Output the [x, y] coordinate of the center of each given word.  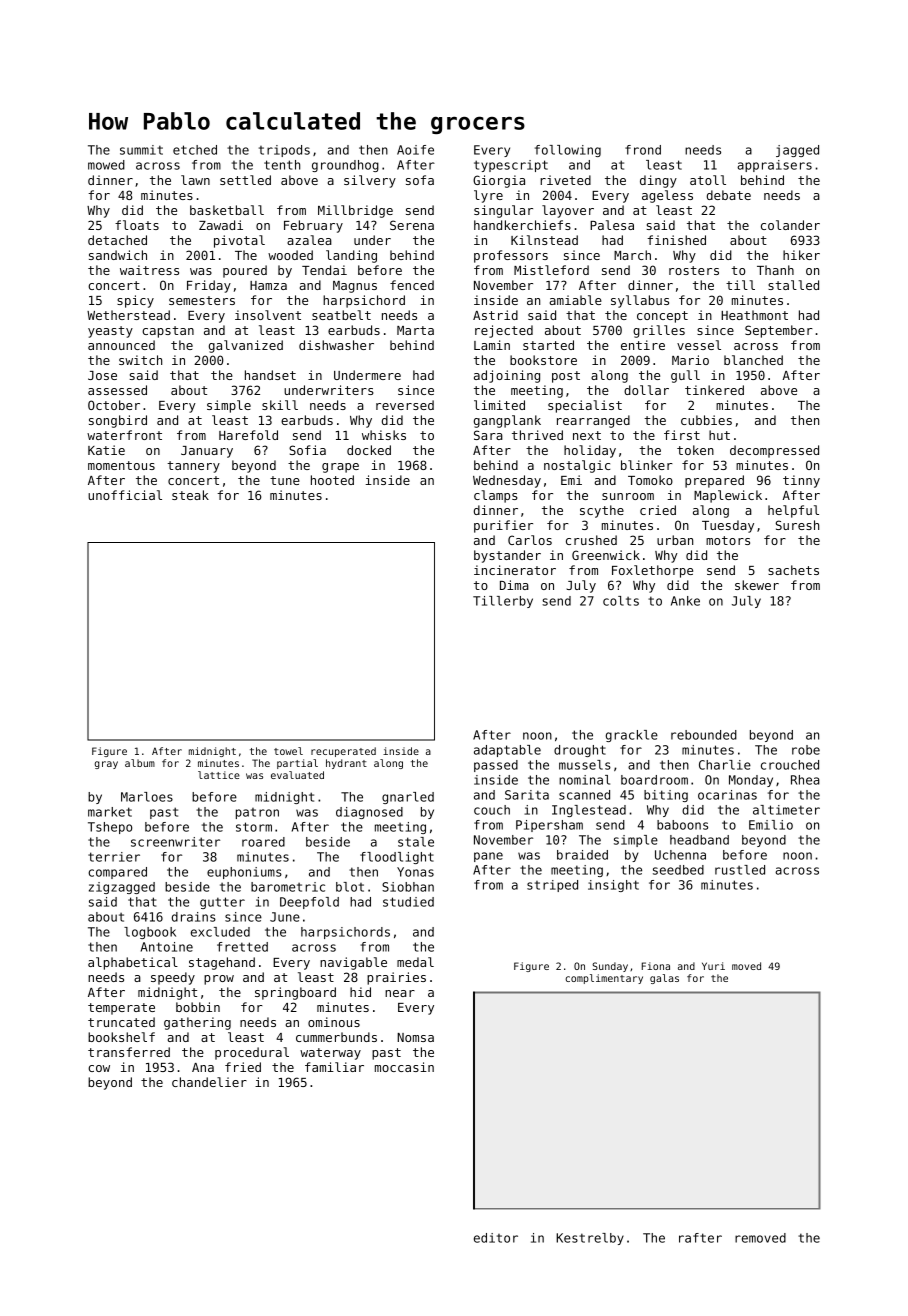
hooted [332, 480]
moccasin [404, 1067]
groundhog [345, 166]
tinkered [714, 390]
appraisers [774, 166]
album [140, 763]
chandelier [209, 1082]
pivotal [239, 241]
